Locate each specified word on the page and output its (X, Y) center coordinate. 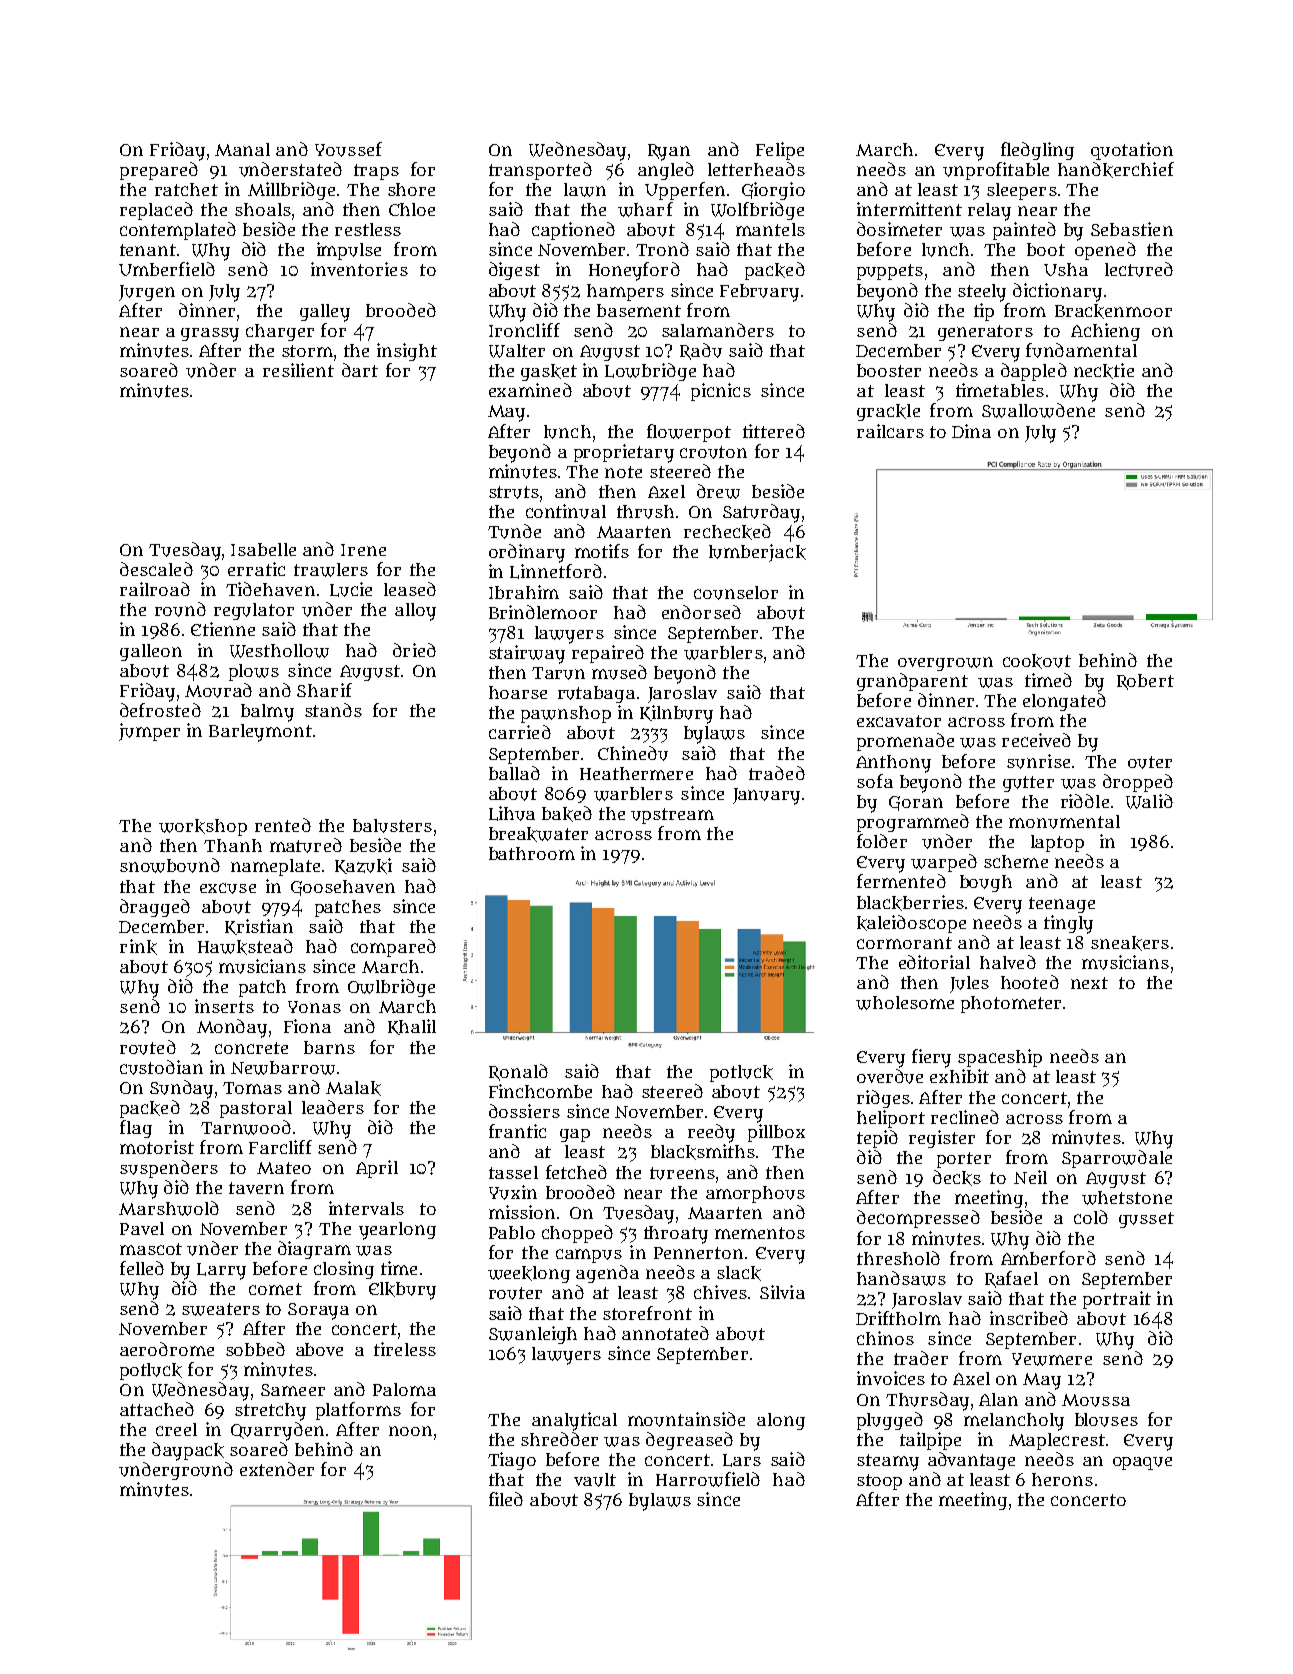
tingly (1068, 924)
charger (280, 332)
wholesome (905, 1003)
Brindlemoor (543, 612)
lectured (1139, 269)
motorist (157, 1147)
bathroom (532, 853)
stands (333, 710)
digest (514, 271)
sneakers (1130, 943)
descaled (156, 569)
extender (277, 1469)
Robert (1145, 682)
